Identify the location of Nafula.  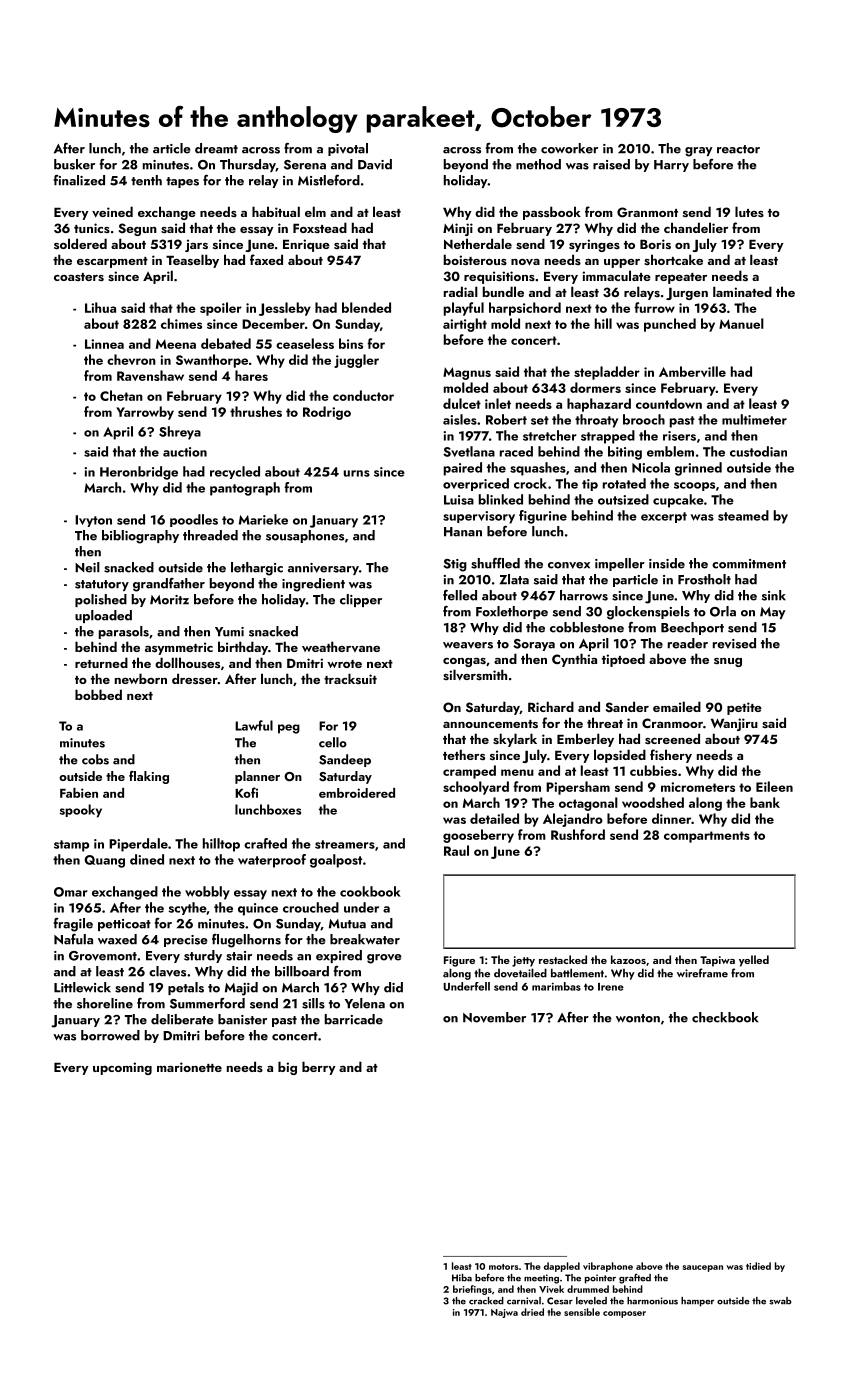
(73, 939).
